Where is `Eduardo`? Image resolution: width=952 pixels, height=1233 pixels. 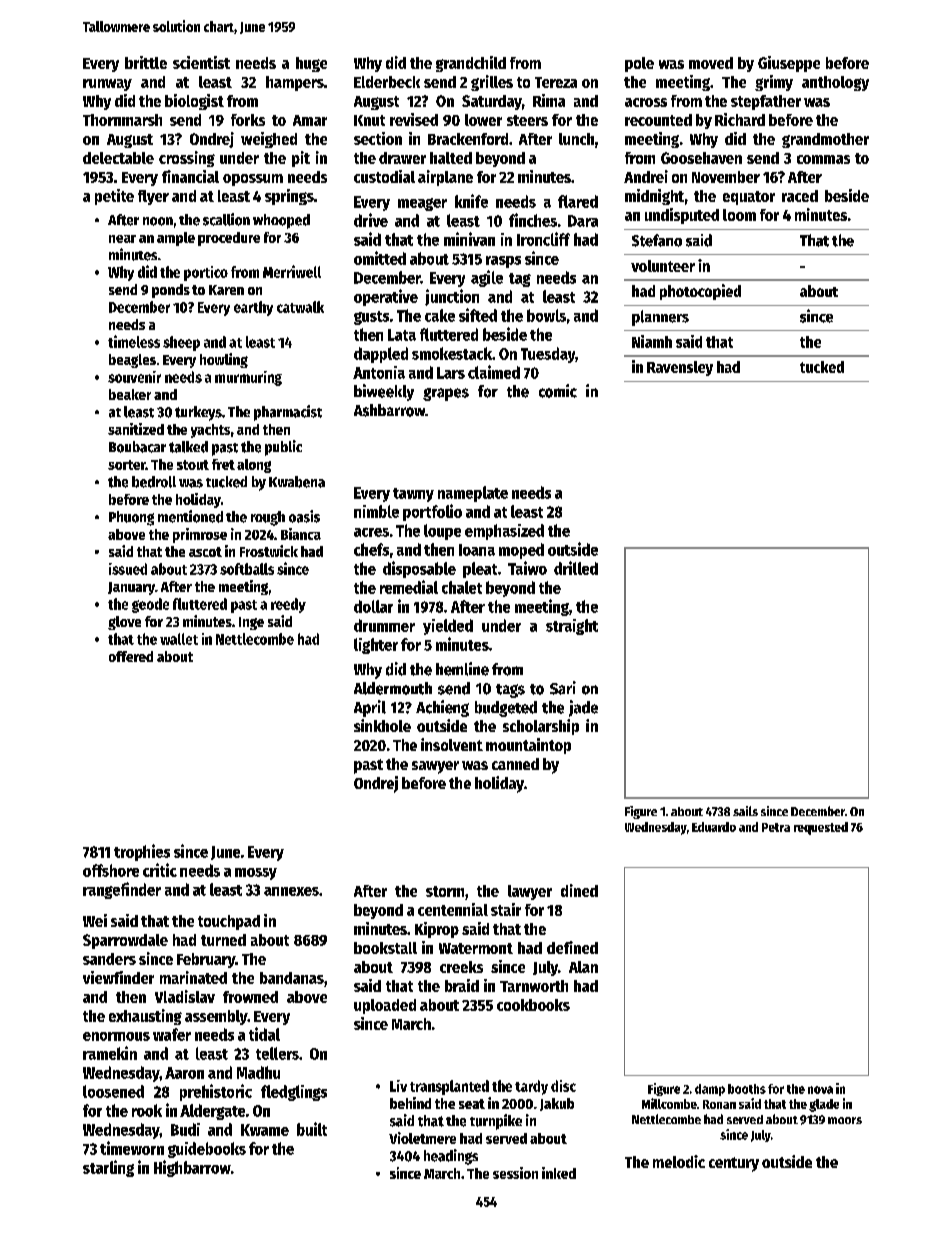 Eduardo is located at coordinates (714, 827).
